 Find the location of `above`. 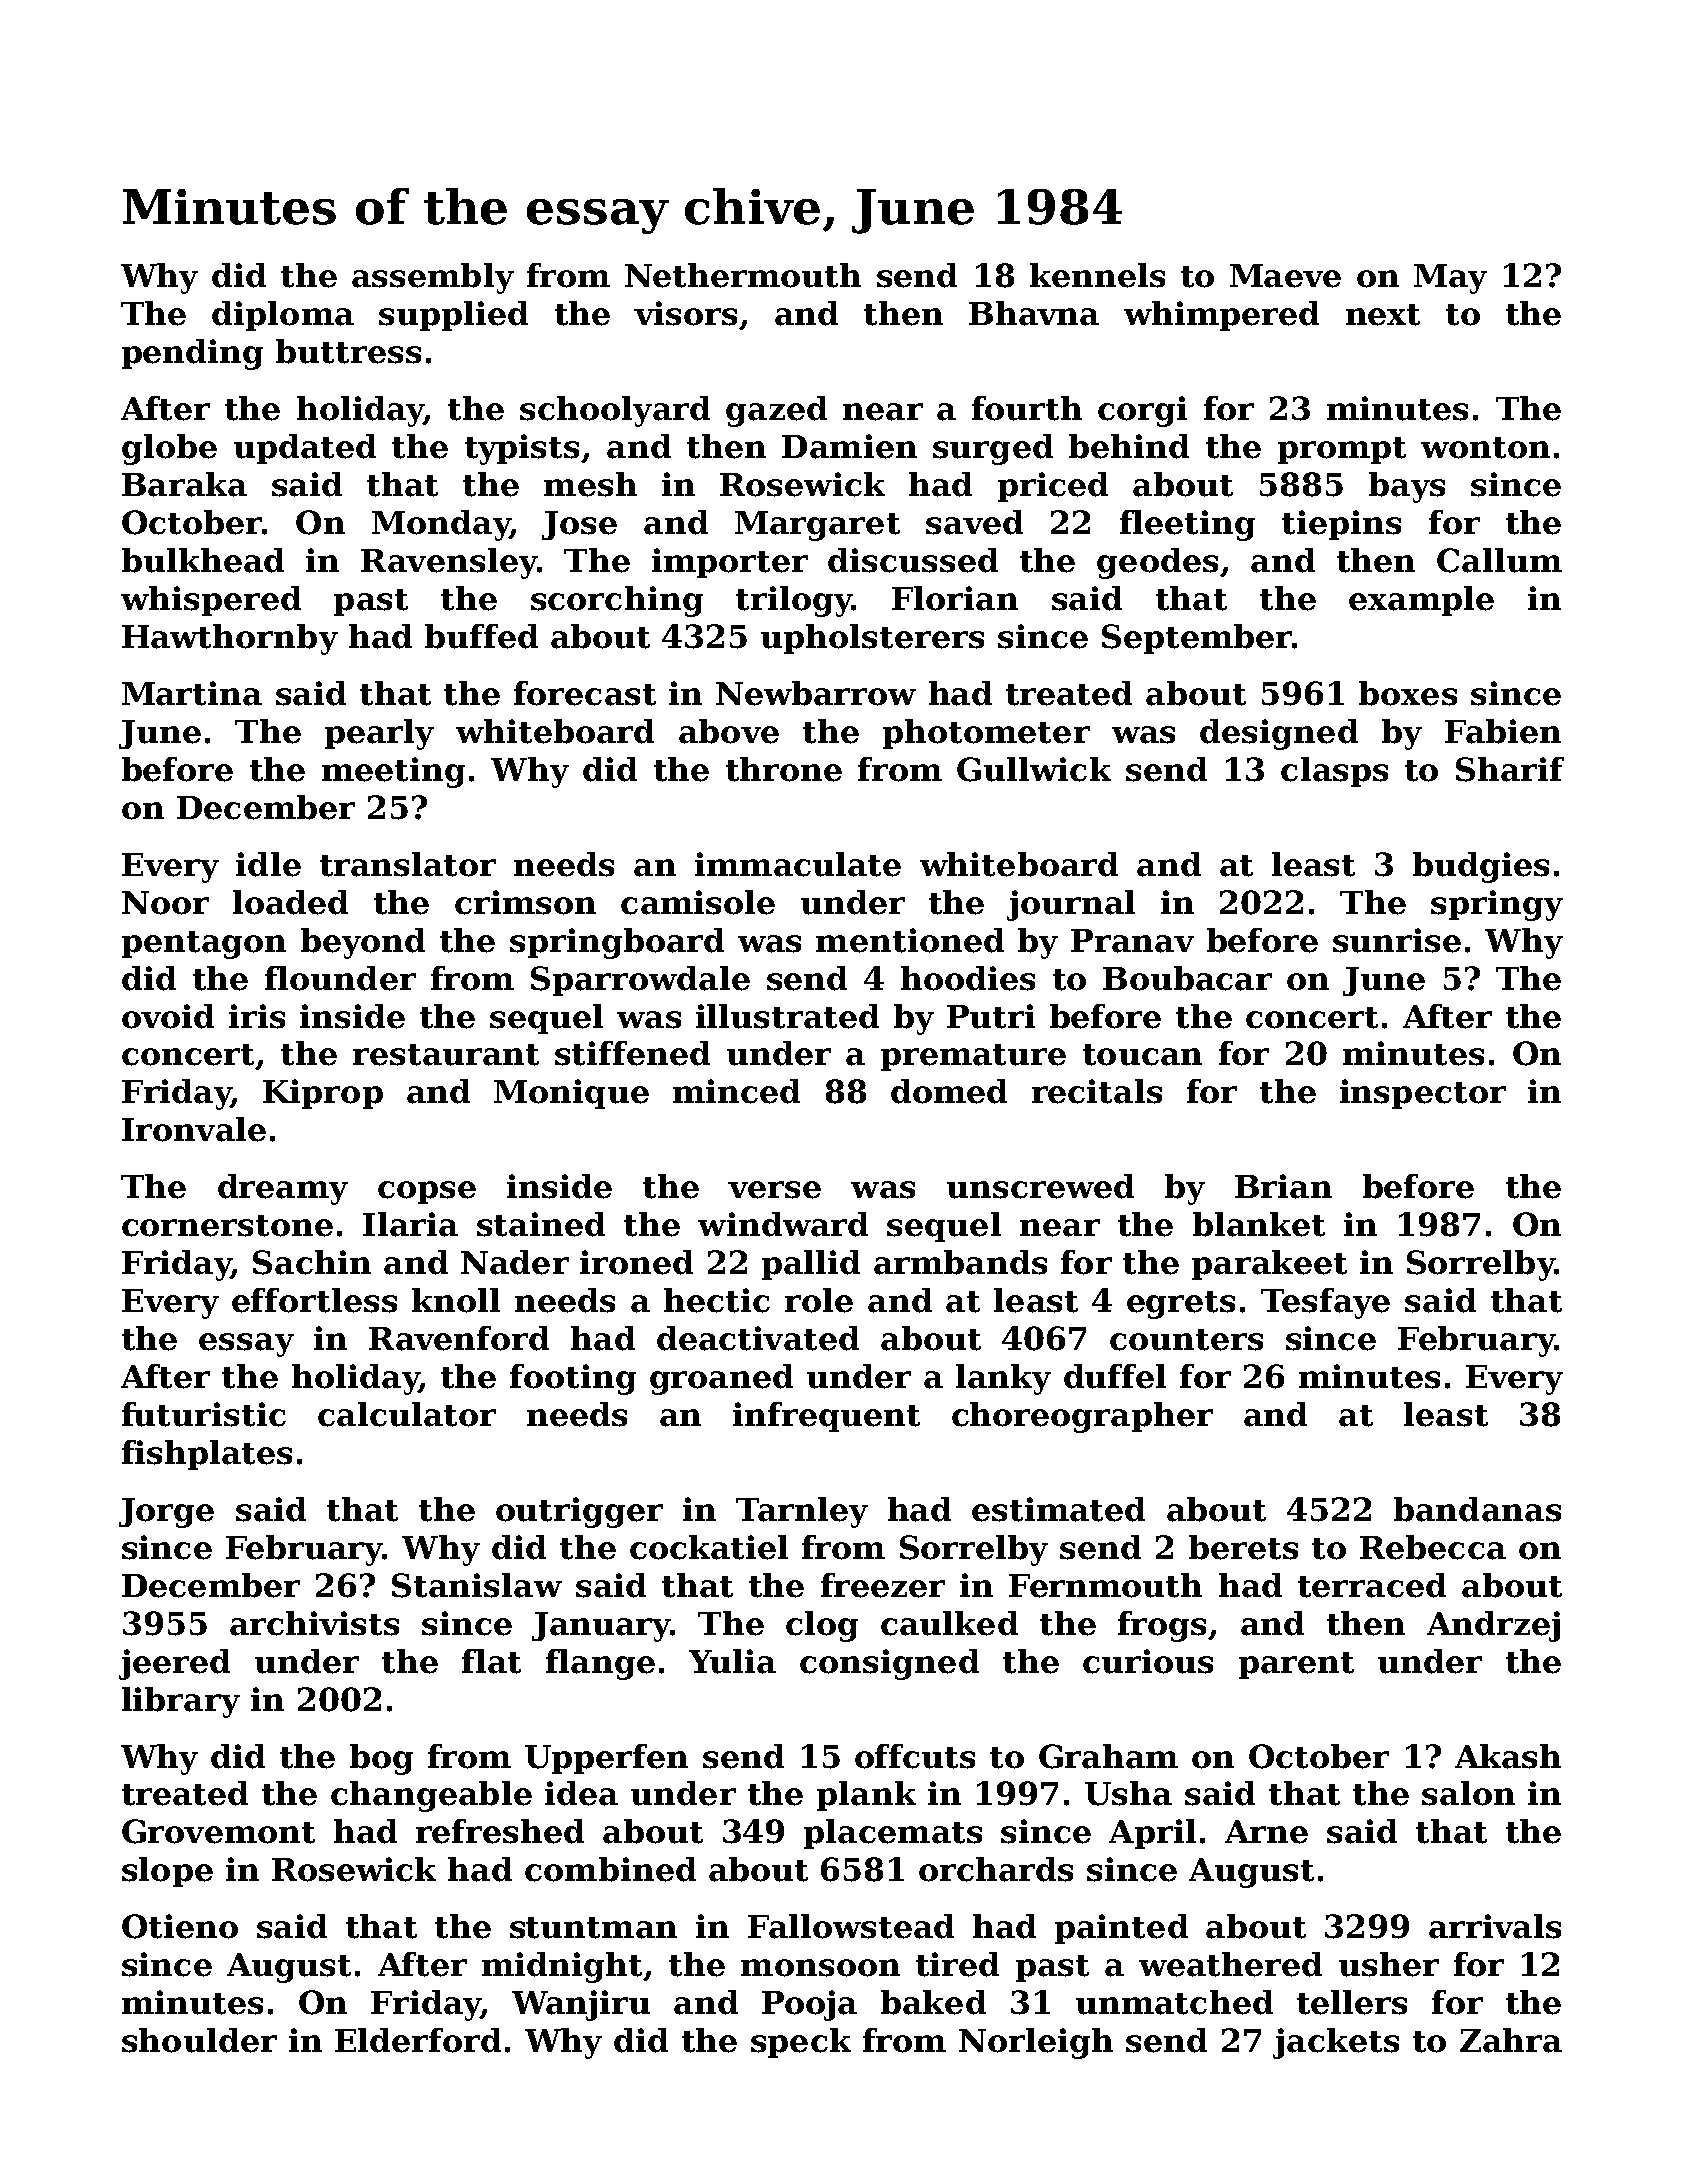

above is located at coordinates (729, 731).
